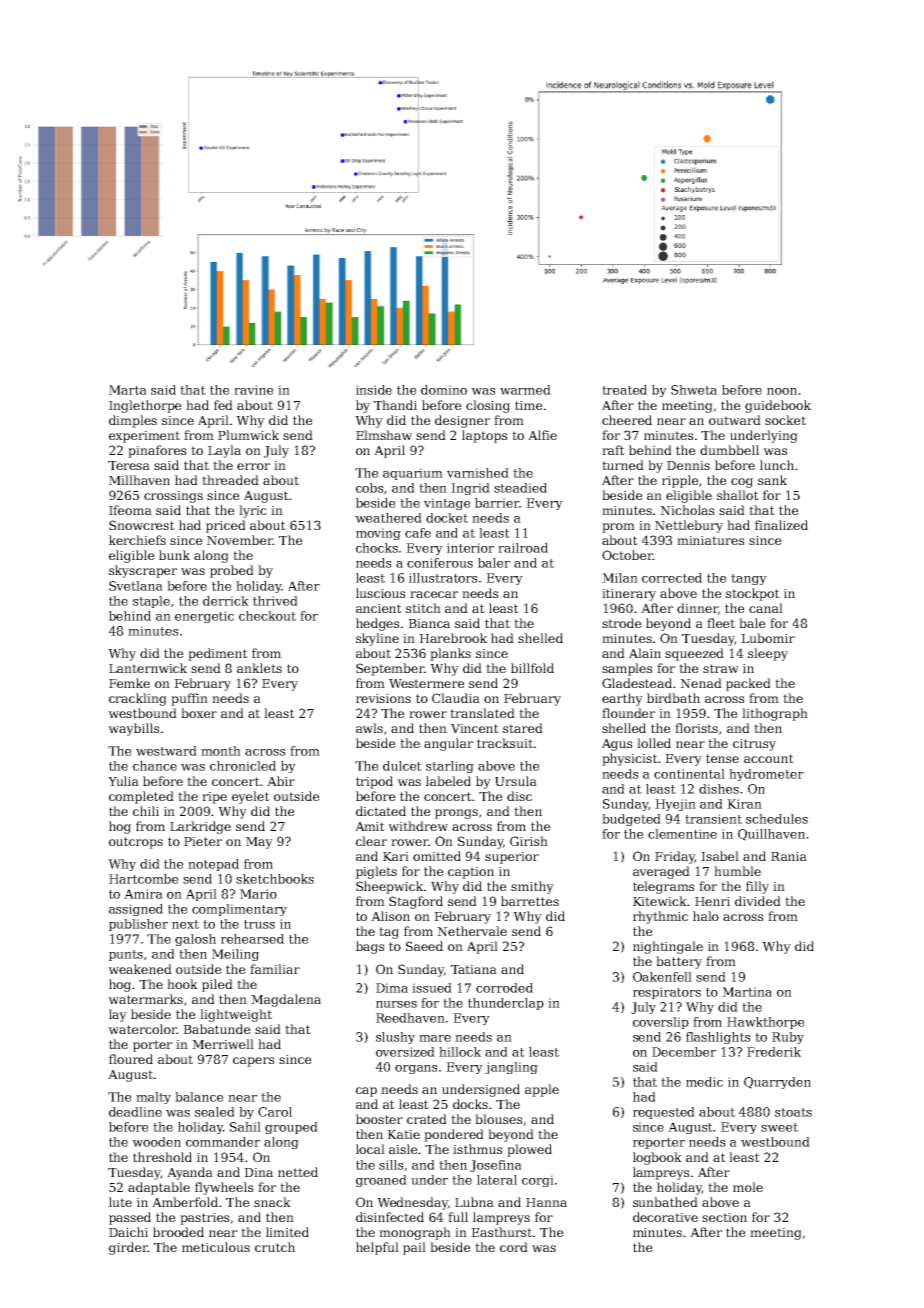 This screenshot has width=924, height=1308. What do you see at coordinates (697, 609) in the screenshot?
I see `dinner` at bounding box center [697, 609].
